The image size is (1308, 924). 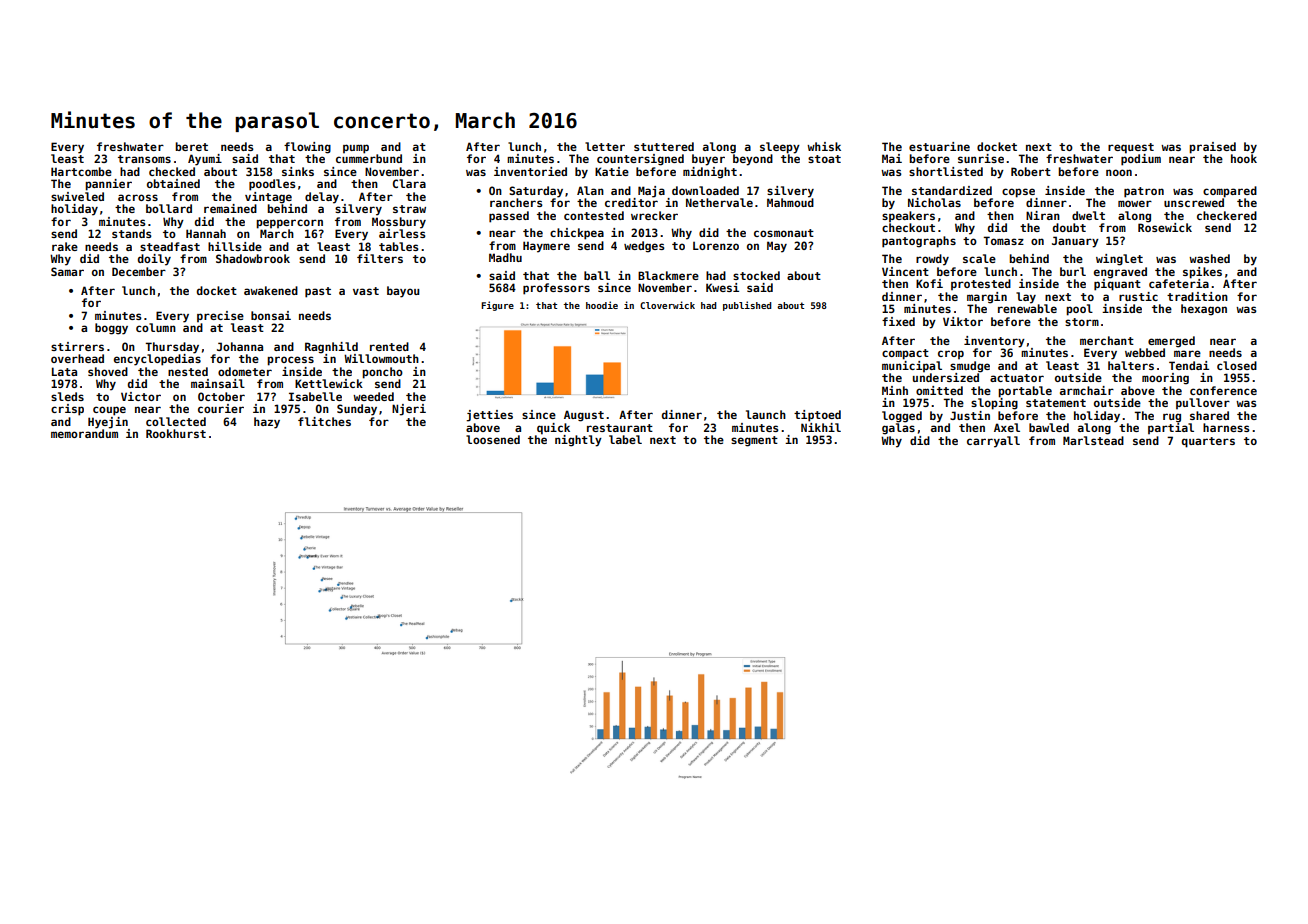 What do you see at coordinates (705, 190) in the screenshot?
I see `downloaded` at bounding box center [705, 190].
